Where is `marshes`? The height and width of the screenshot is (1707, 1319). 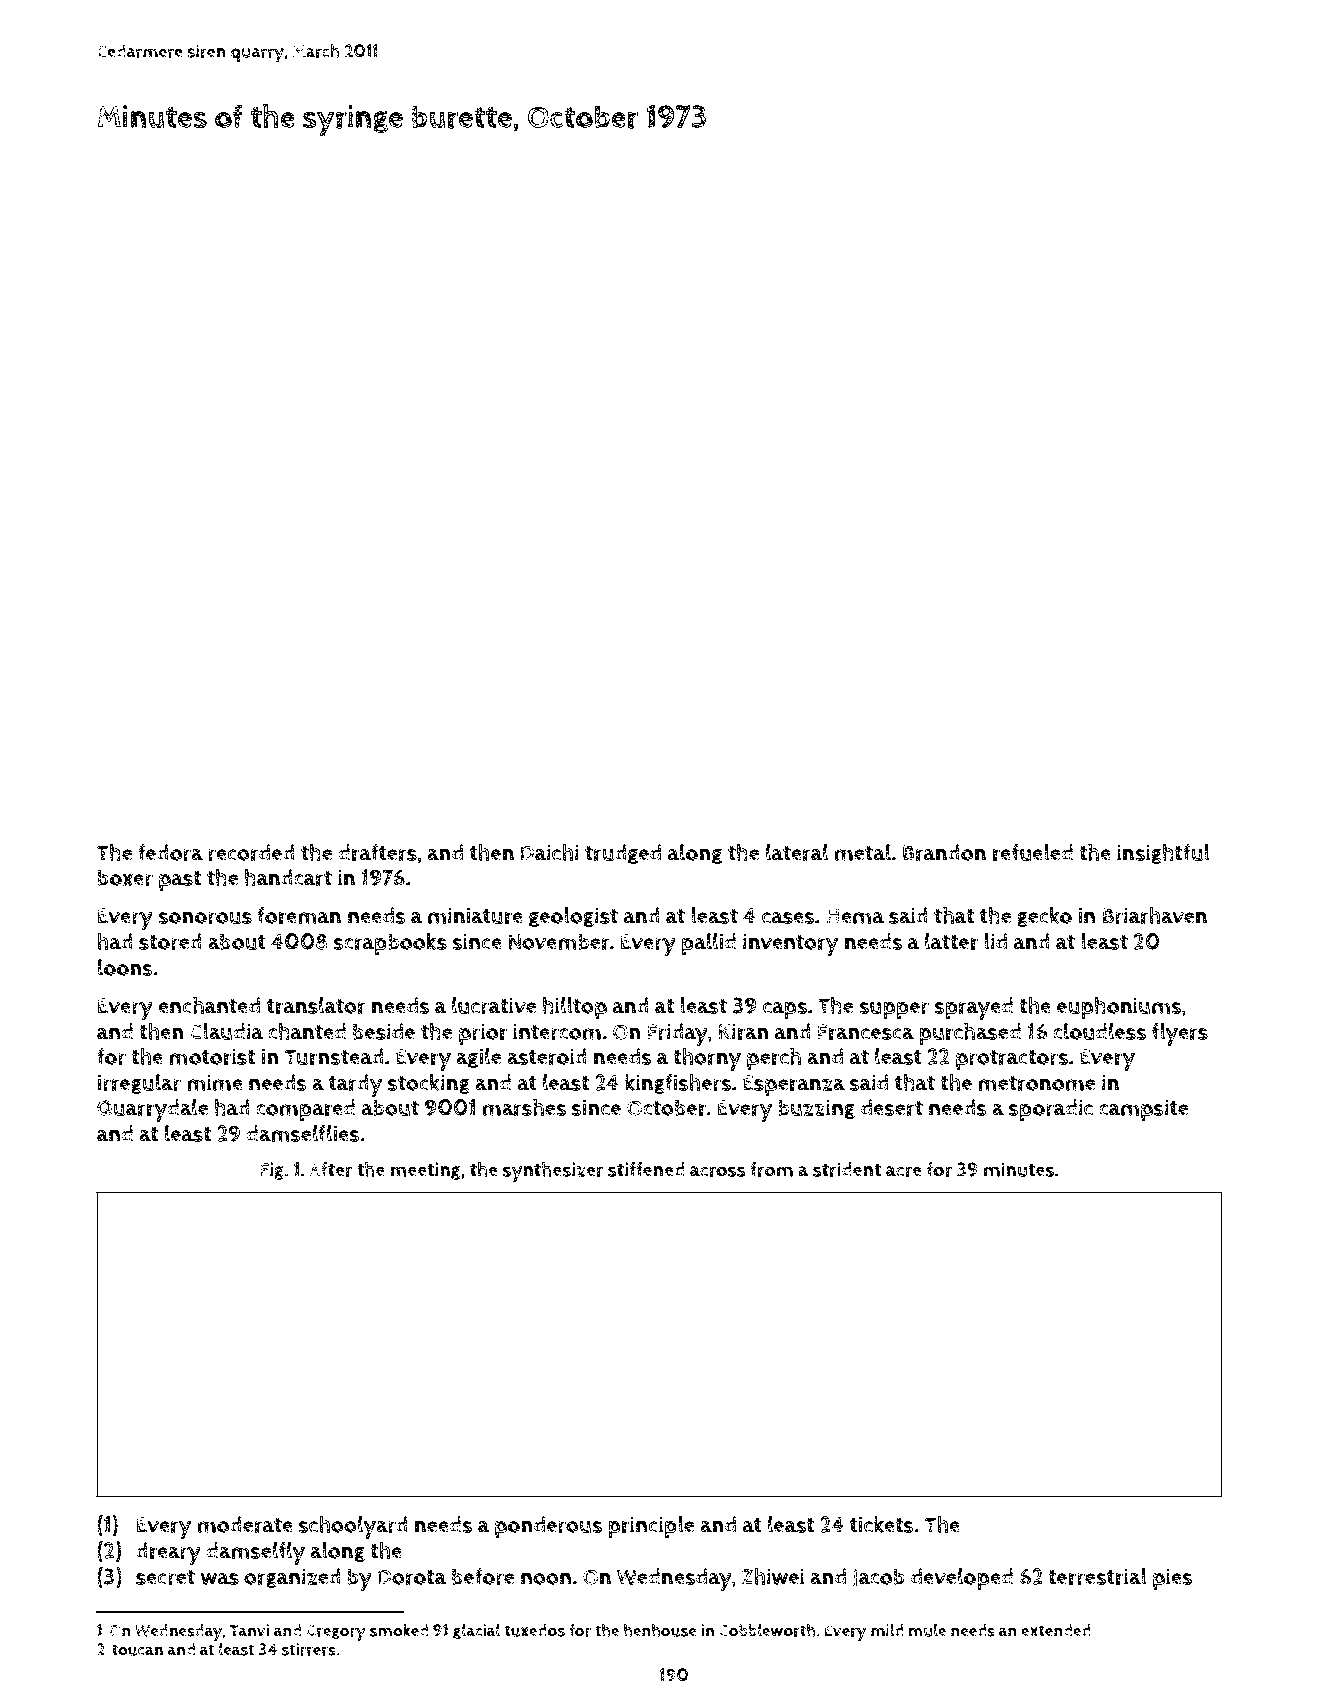
marshes is located at coordinates (524, 1107).
